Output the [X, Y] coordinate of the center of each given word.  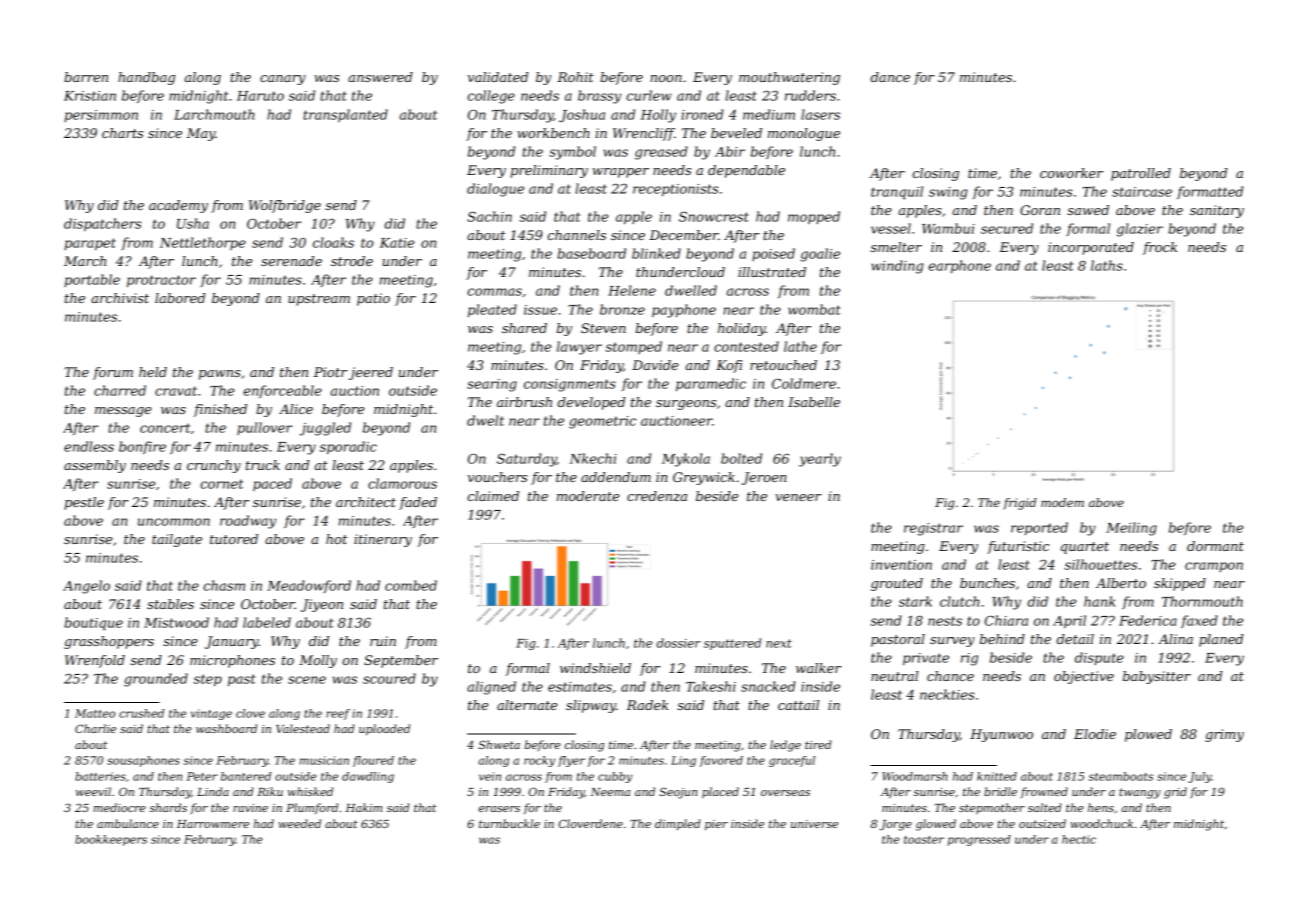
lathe [800, 346]
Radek [647, 705]
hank [1100, 601]
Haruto [260, 96]
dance [890, 77]
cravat [176, 391]
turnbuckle [509, 823]
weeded [299, 823]
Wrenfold [95, 661]
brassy [599, 97]
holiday [742, 329]
